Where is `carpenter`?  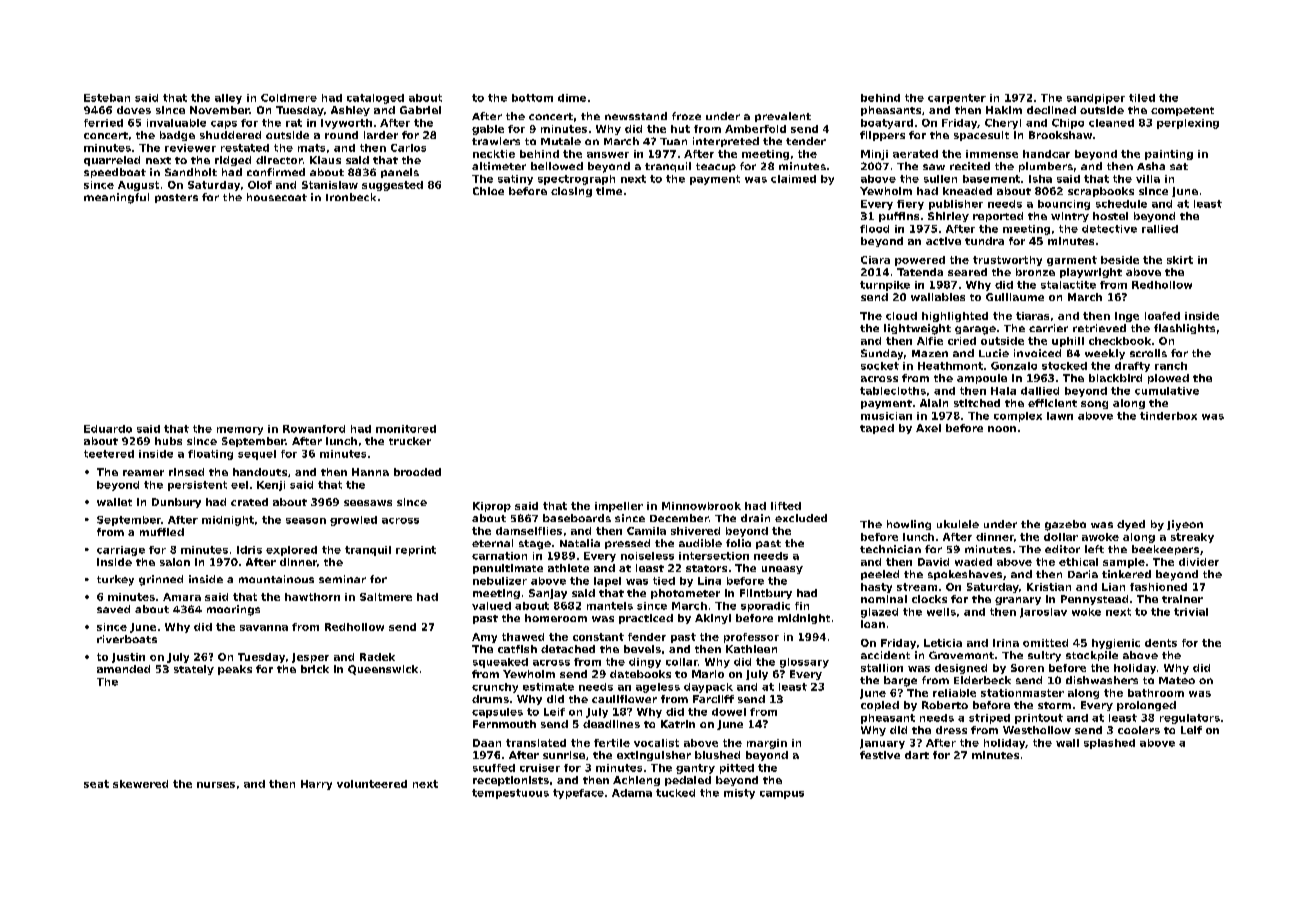 carpenter is located at coordinates (957, 99).
